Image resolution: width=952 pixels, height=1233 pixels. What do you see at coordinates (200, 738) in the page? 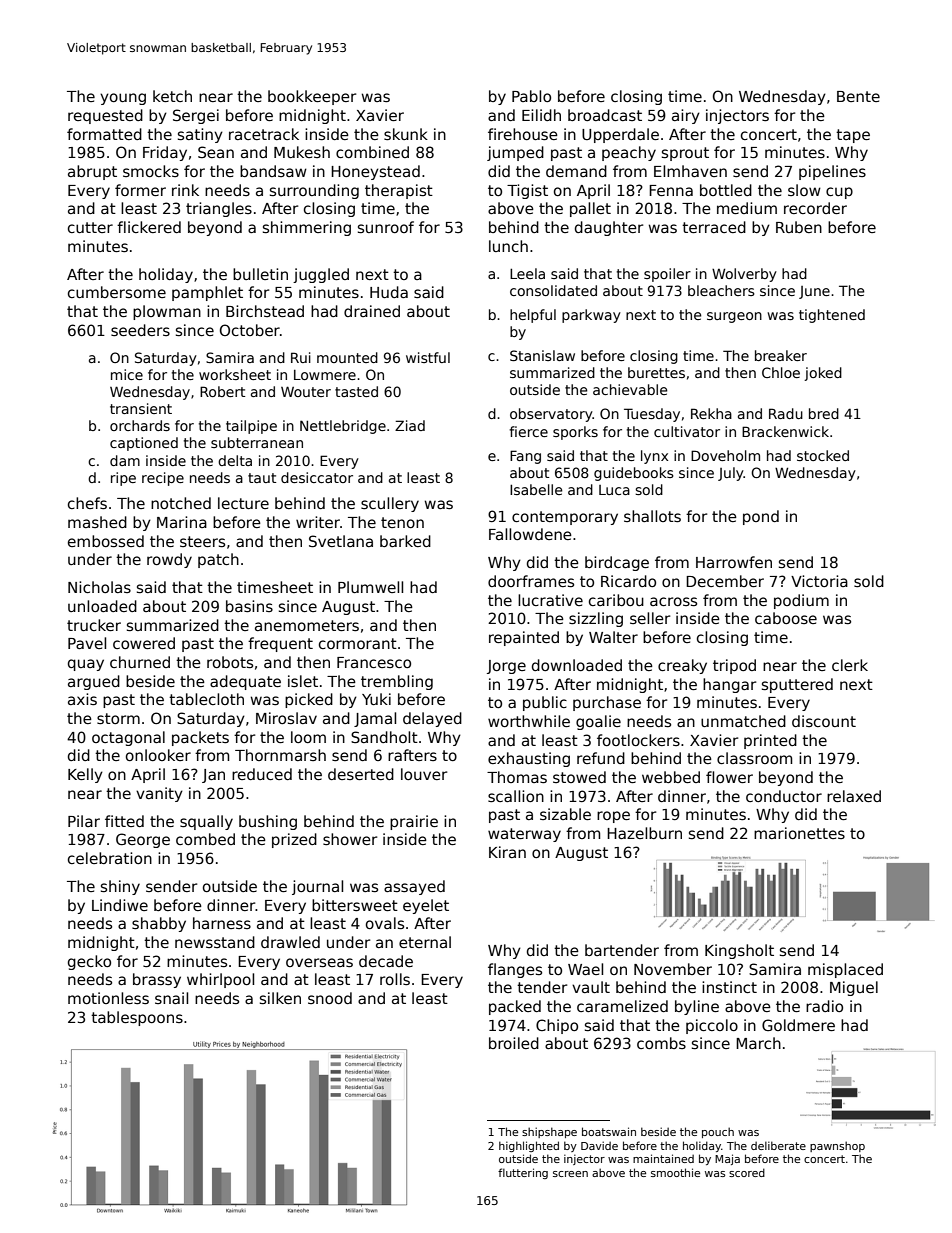
I see `packets` at bounding box center [200, 738].
